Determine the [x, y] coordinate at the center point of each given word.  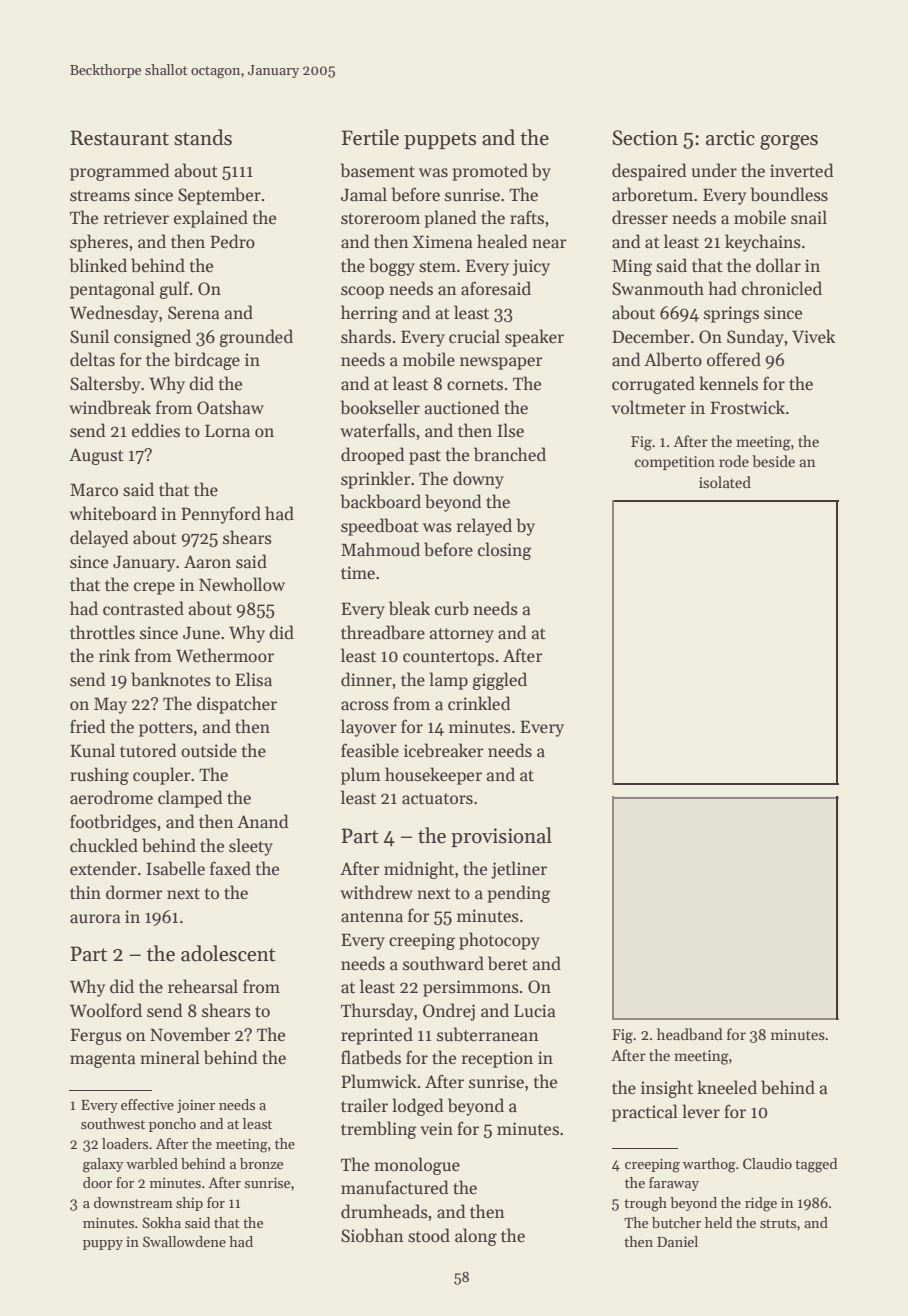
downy [478, 480]
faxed [230, 868]
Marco [94, 490]
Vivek [813, 336]
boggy [392, 267]
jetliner [519, 870]
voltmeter [648, 407]
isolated [725, 482]
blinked [98, 265]
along [476, 1237]
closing [505, 551]
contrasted [143, 608]
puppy [103, 1245]
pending [519, 894]
